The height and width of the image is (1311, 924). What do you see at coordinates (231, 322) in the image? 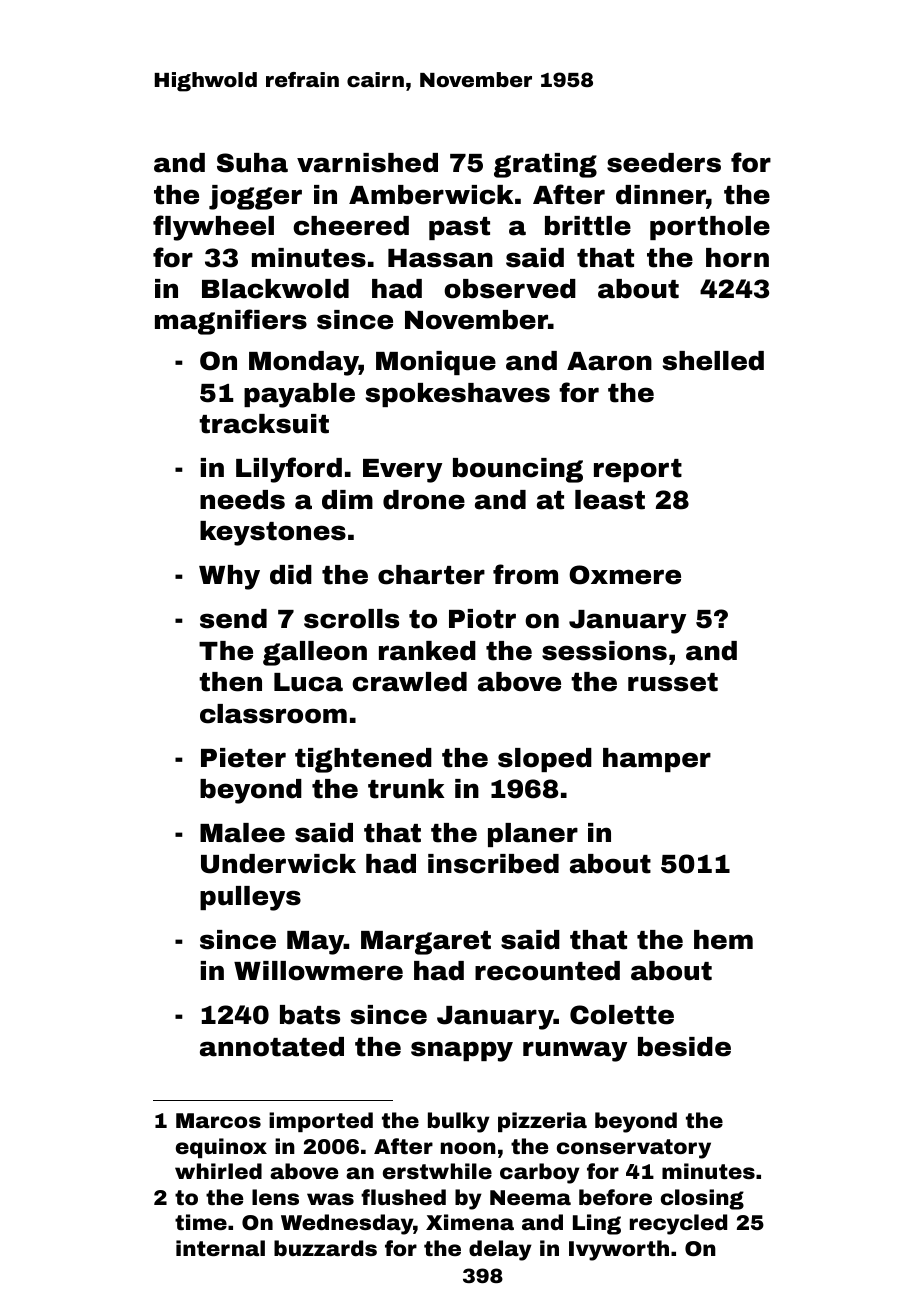
I see `magnifiers` at bounding box center [231, 322].
